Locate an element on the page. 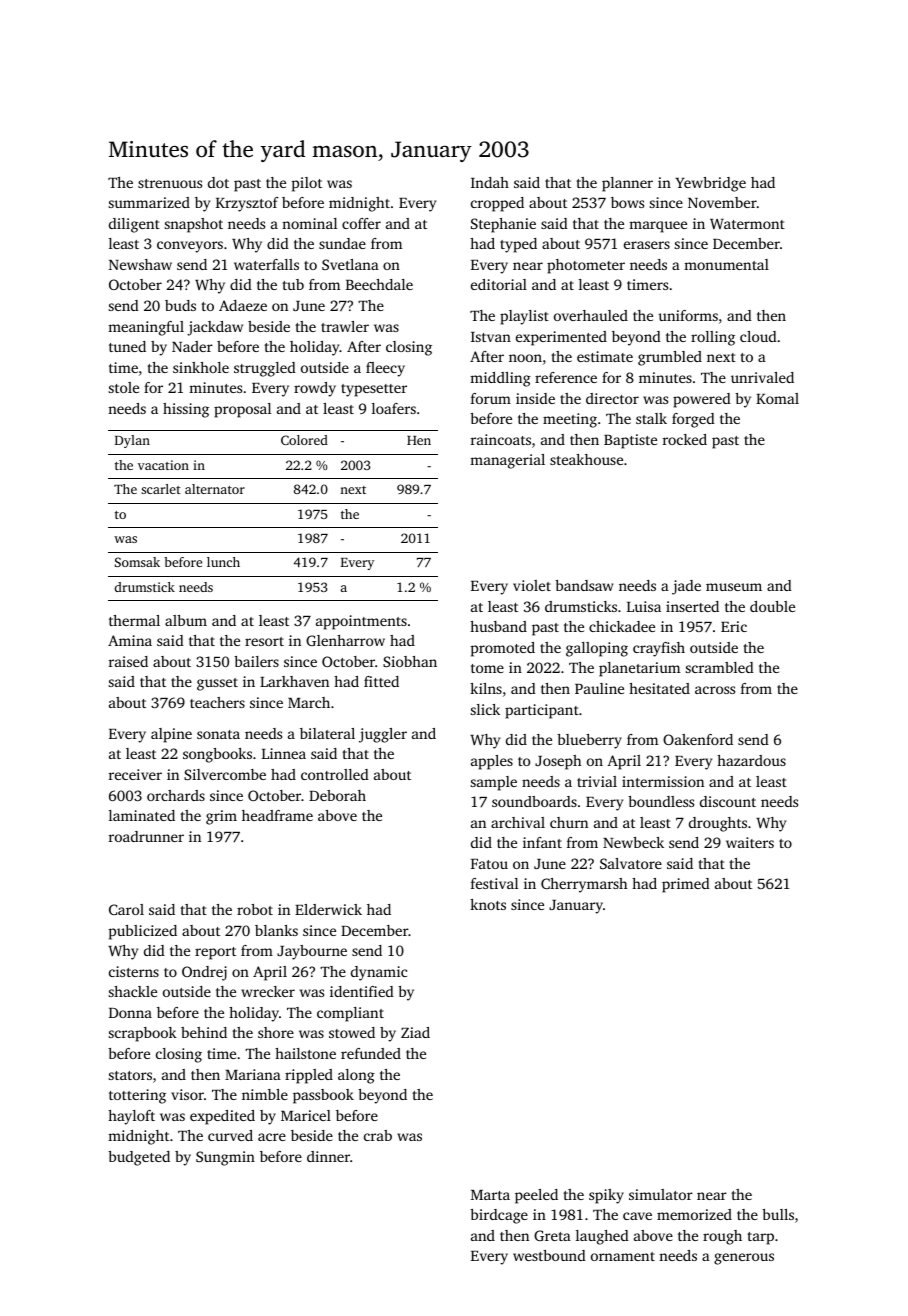 This document has width=908, height=1316. westbound is located at coordinates (549, 1255).
